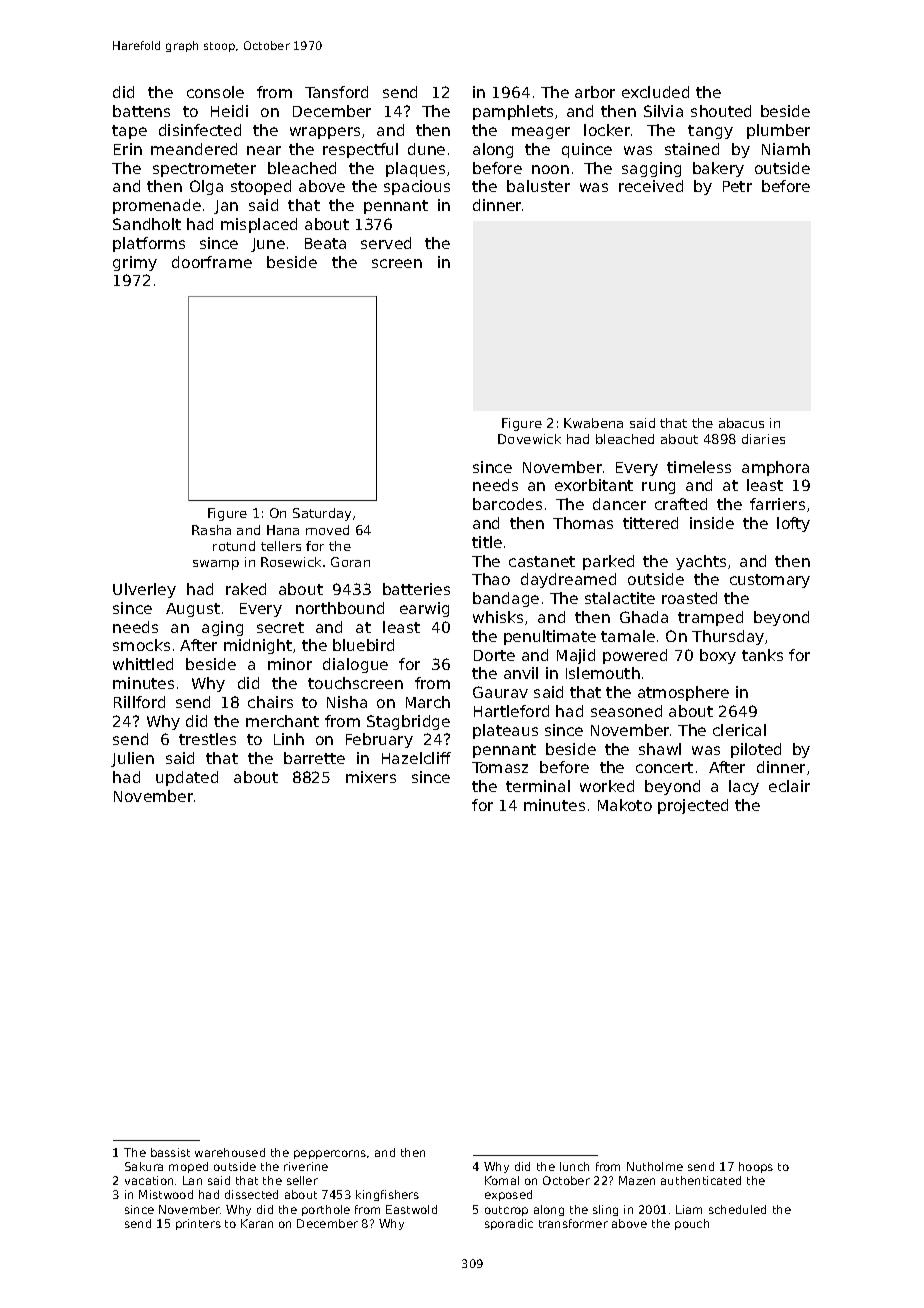  I want to click on Niamh, so click(786, 149).
